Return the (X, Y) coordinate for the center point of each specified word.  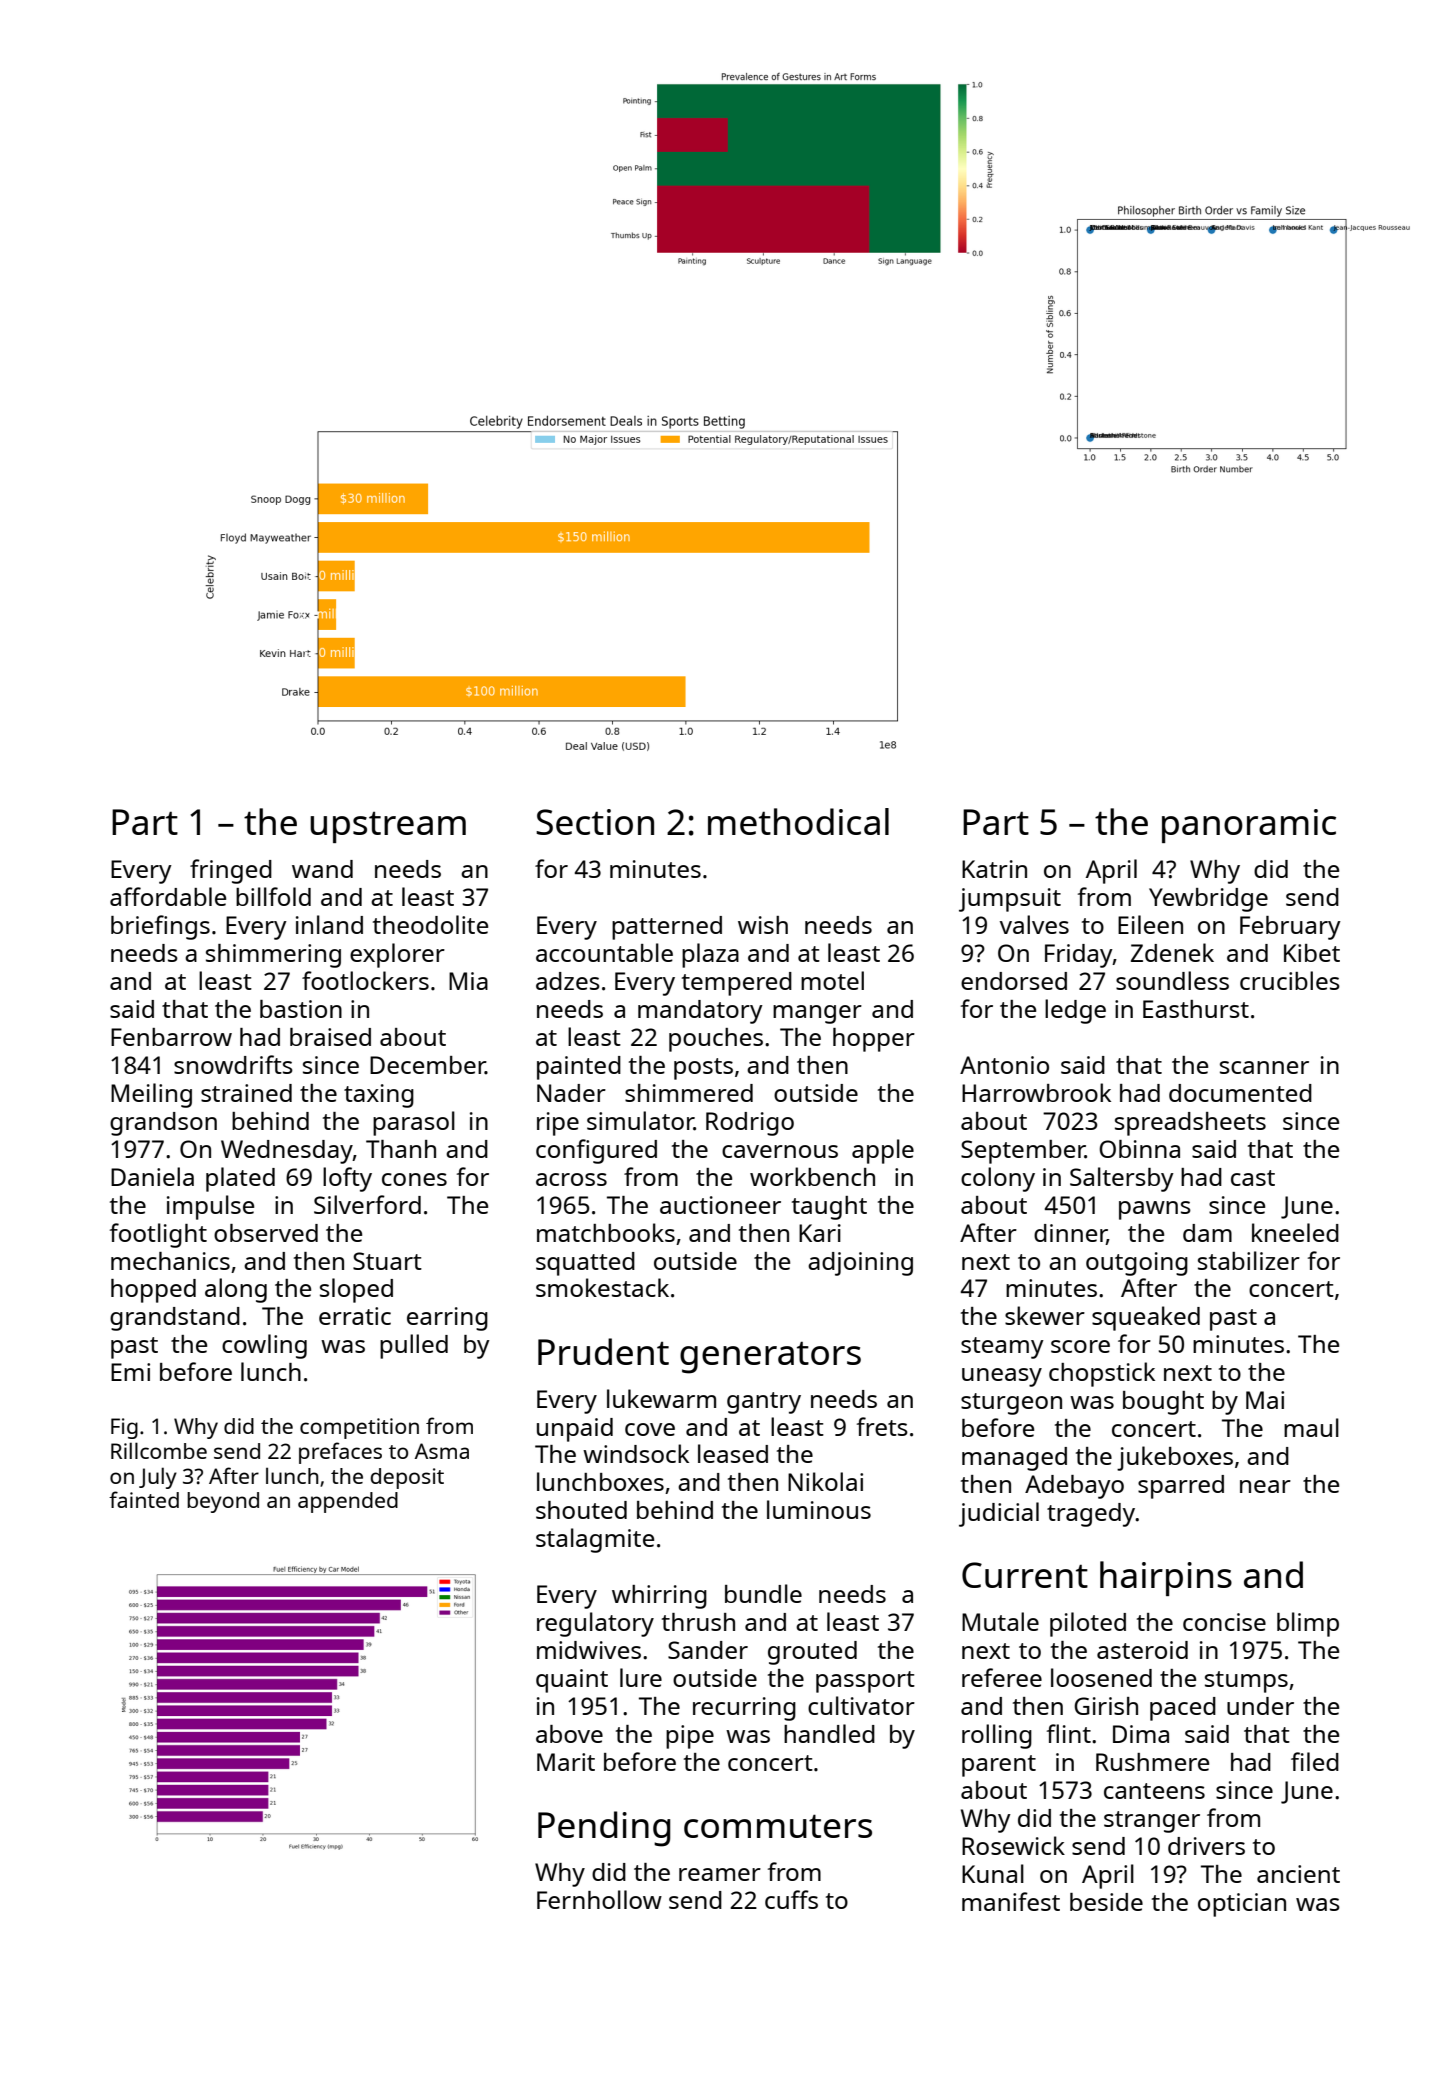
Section (595, 822)
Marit (566, 1762)
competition (359, 1428)
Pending (604, 1829)
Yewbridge (1208, 900)
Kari (820, 1233)
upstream (388, 827)
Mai (1265, 1400)
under (1260, 1706)
